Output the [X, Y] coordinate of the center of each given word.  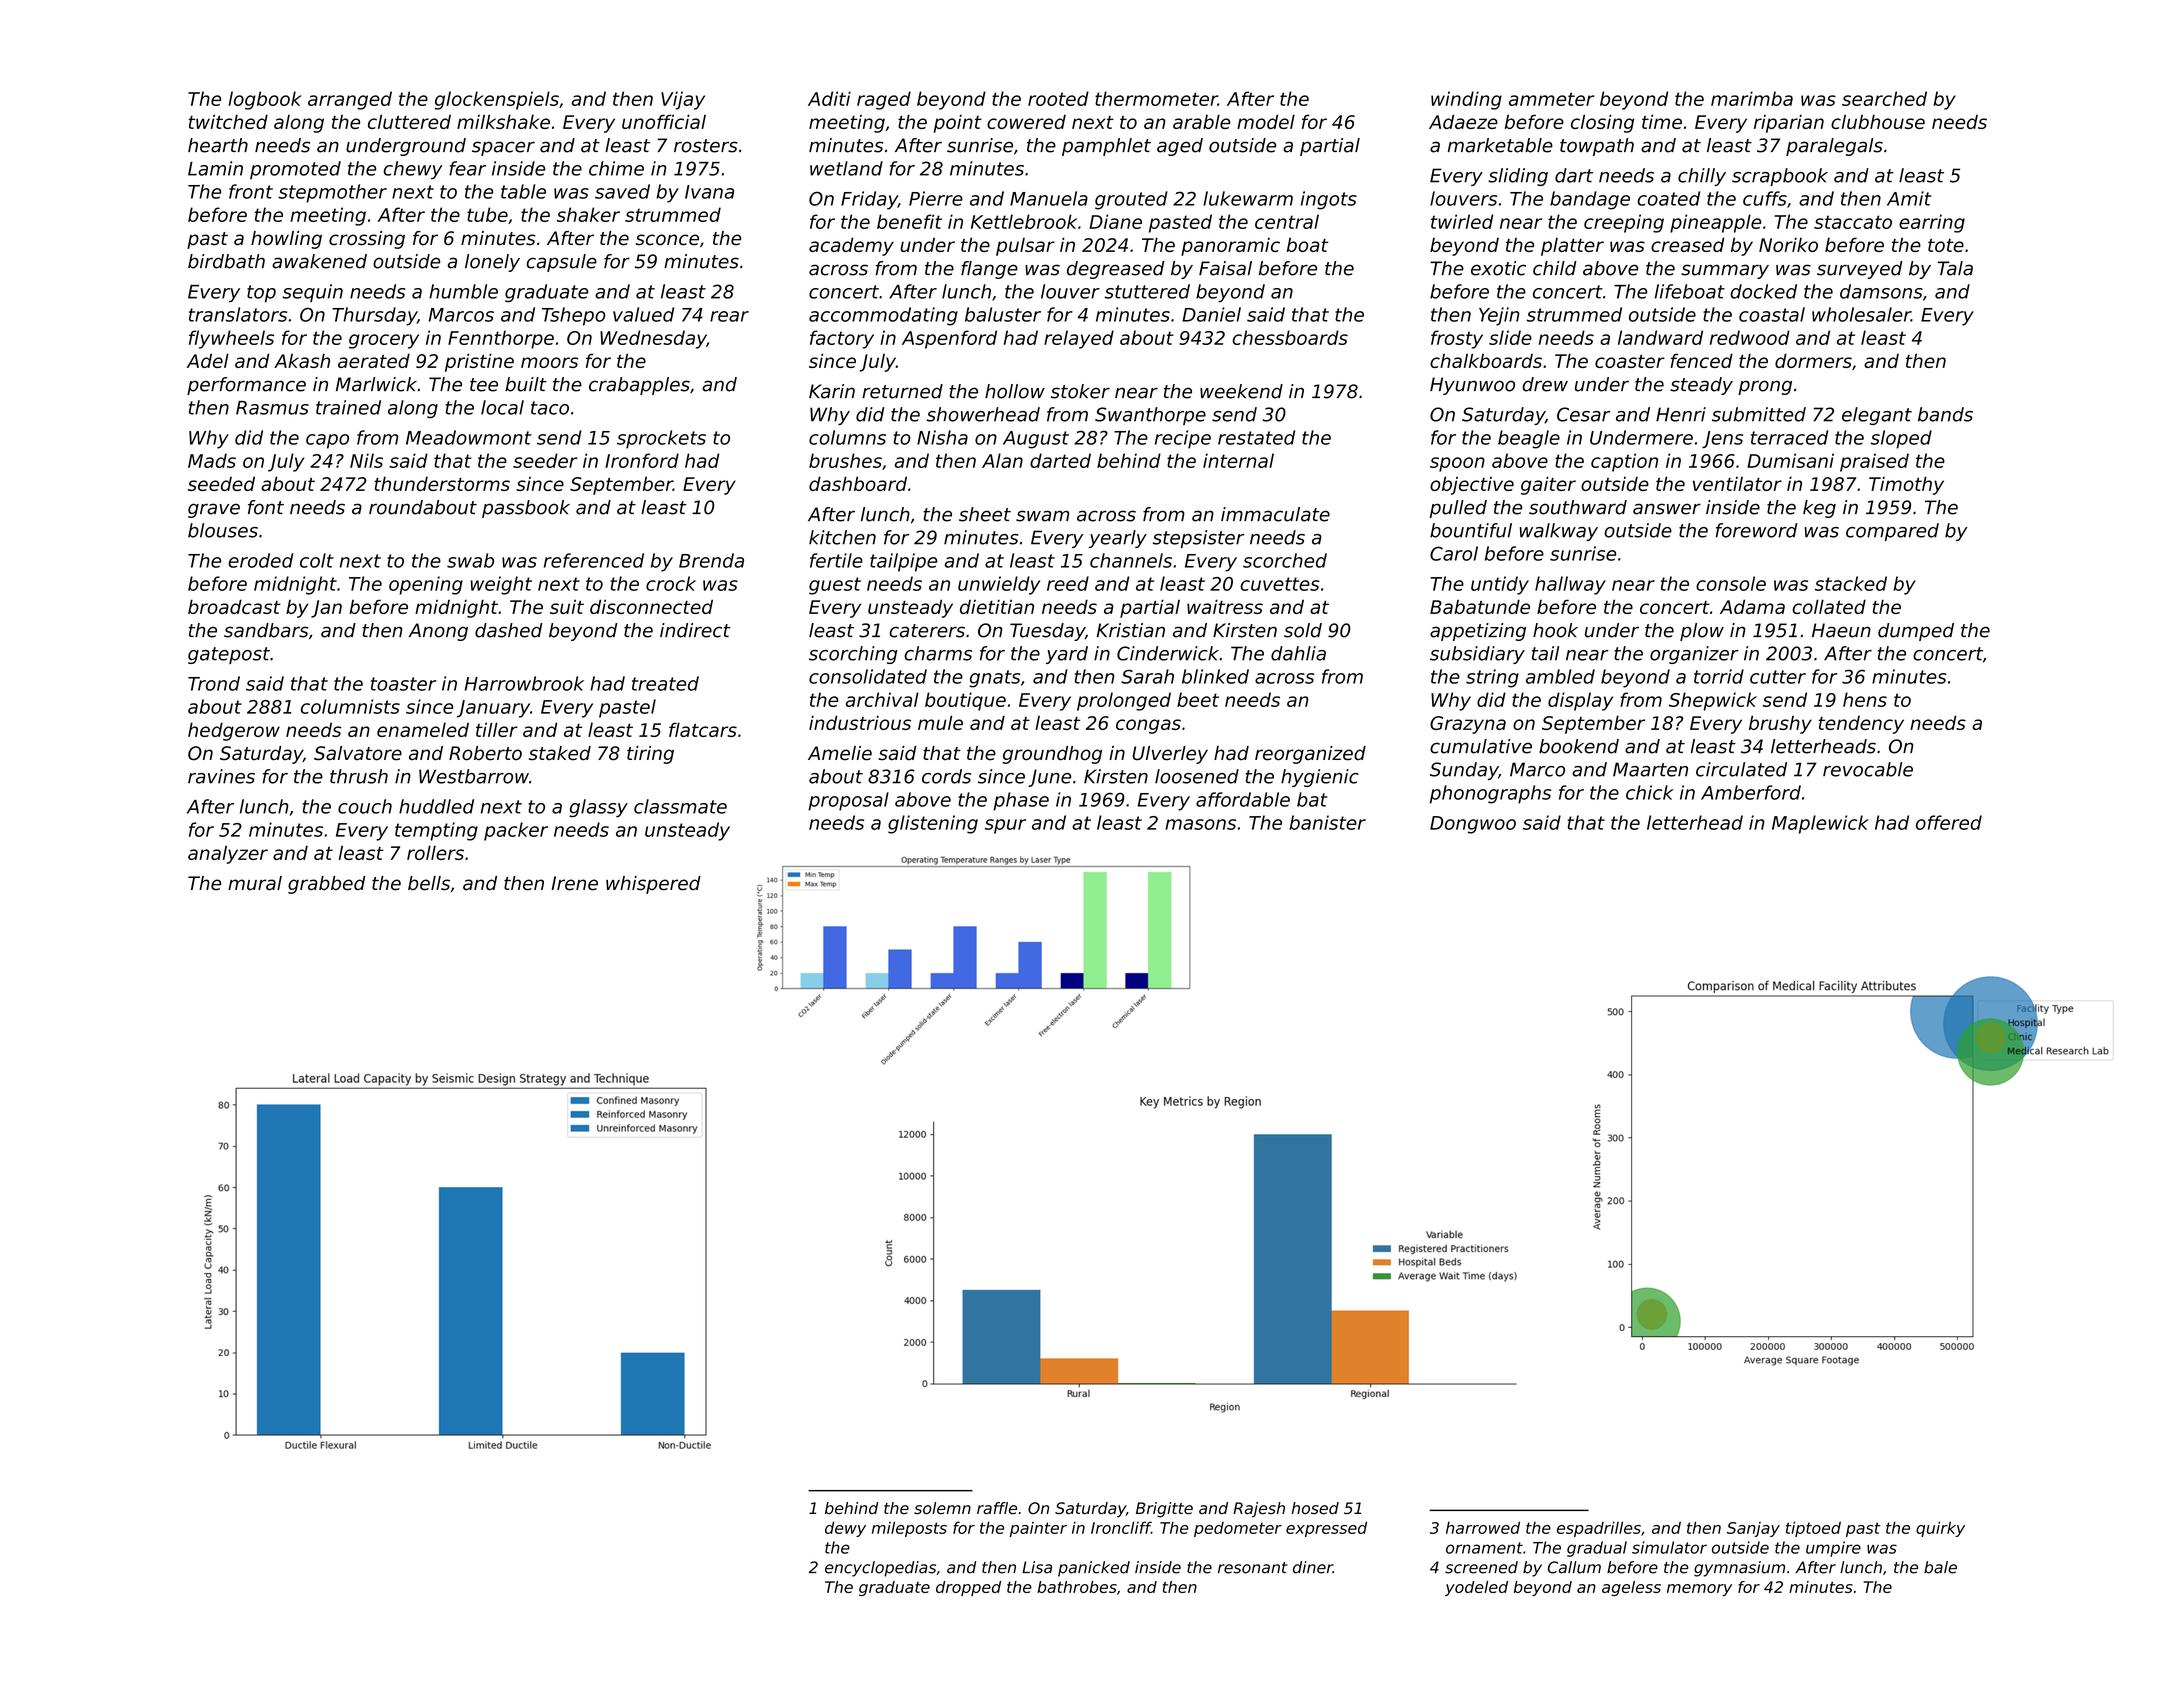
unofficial [664, 121]
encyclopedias [880, 1569]
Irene [574, 883]
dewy [845, 1529]
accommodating [883, 316]
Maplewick [1820, 824]
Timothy [1906, 485]
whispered [653, 885]
